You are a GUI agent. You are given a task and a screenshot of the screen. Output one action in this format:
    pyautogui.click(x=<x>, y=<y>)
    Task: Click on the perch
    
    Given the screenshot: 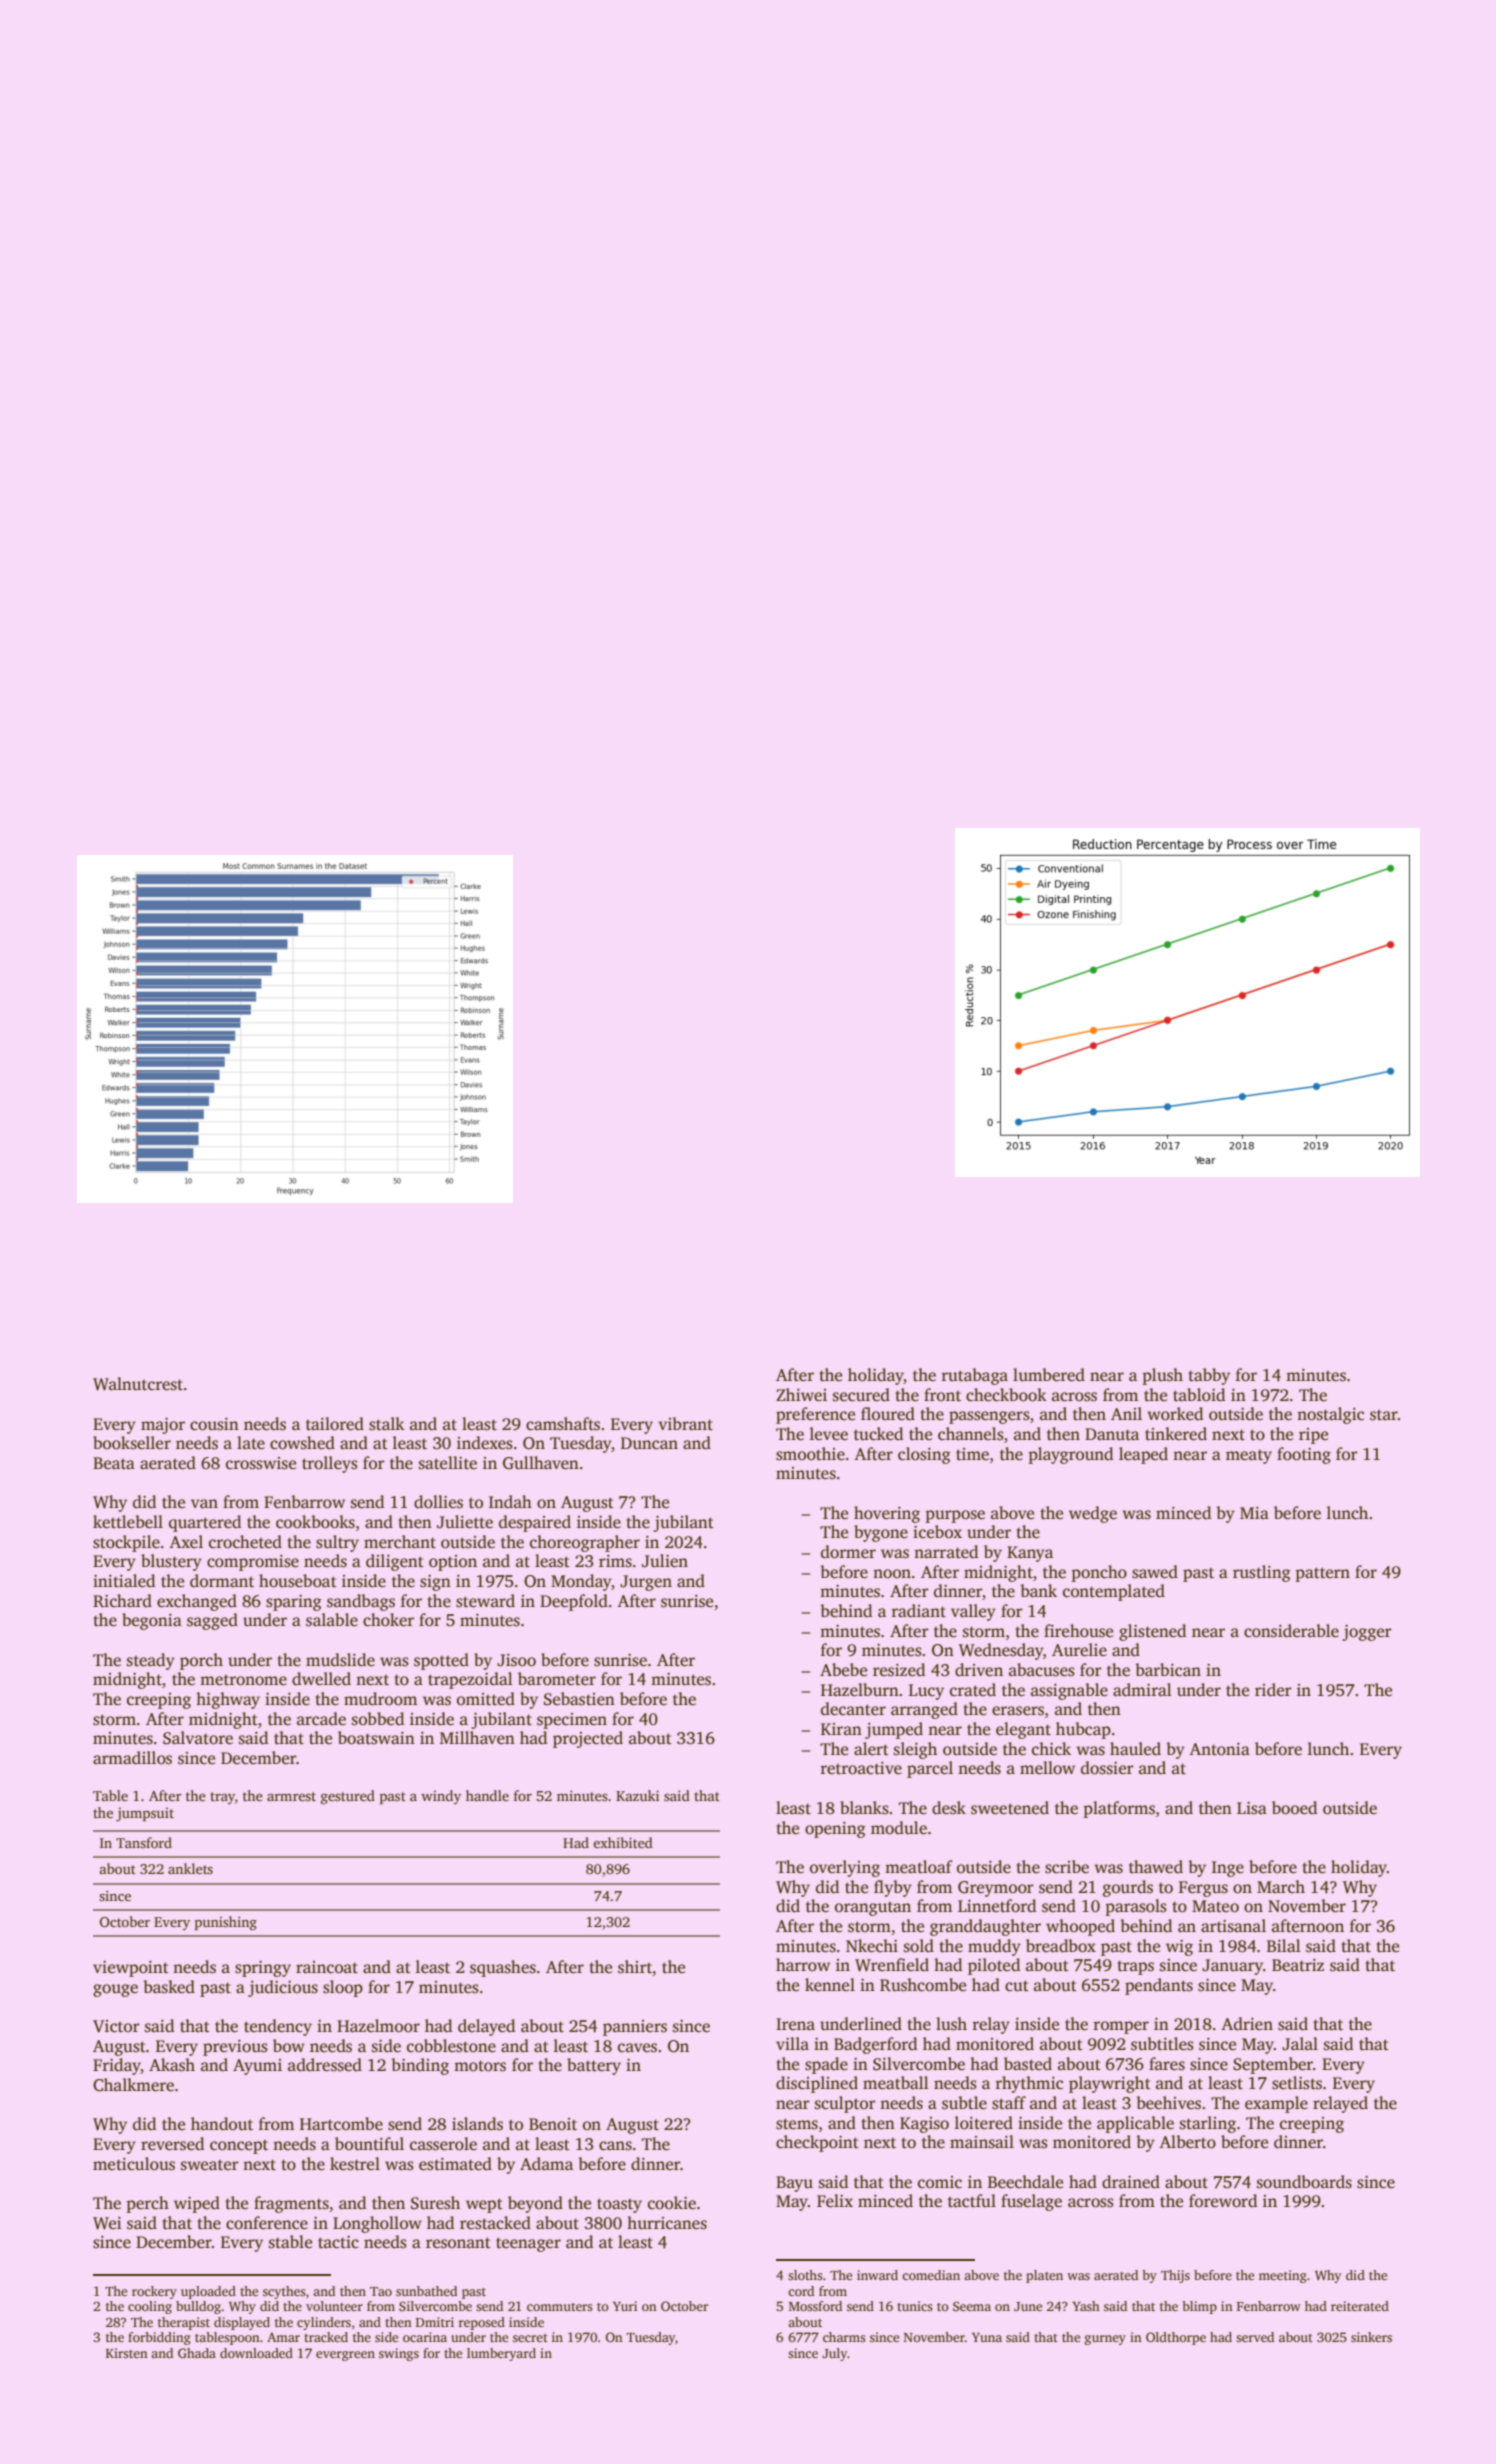 What is the action you would take?
    pyautogui.click(x=147, y=2204)
